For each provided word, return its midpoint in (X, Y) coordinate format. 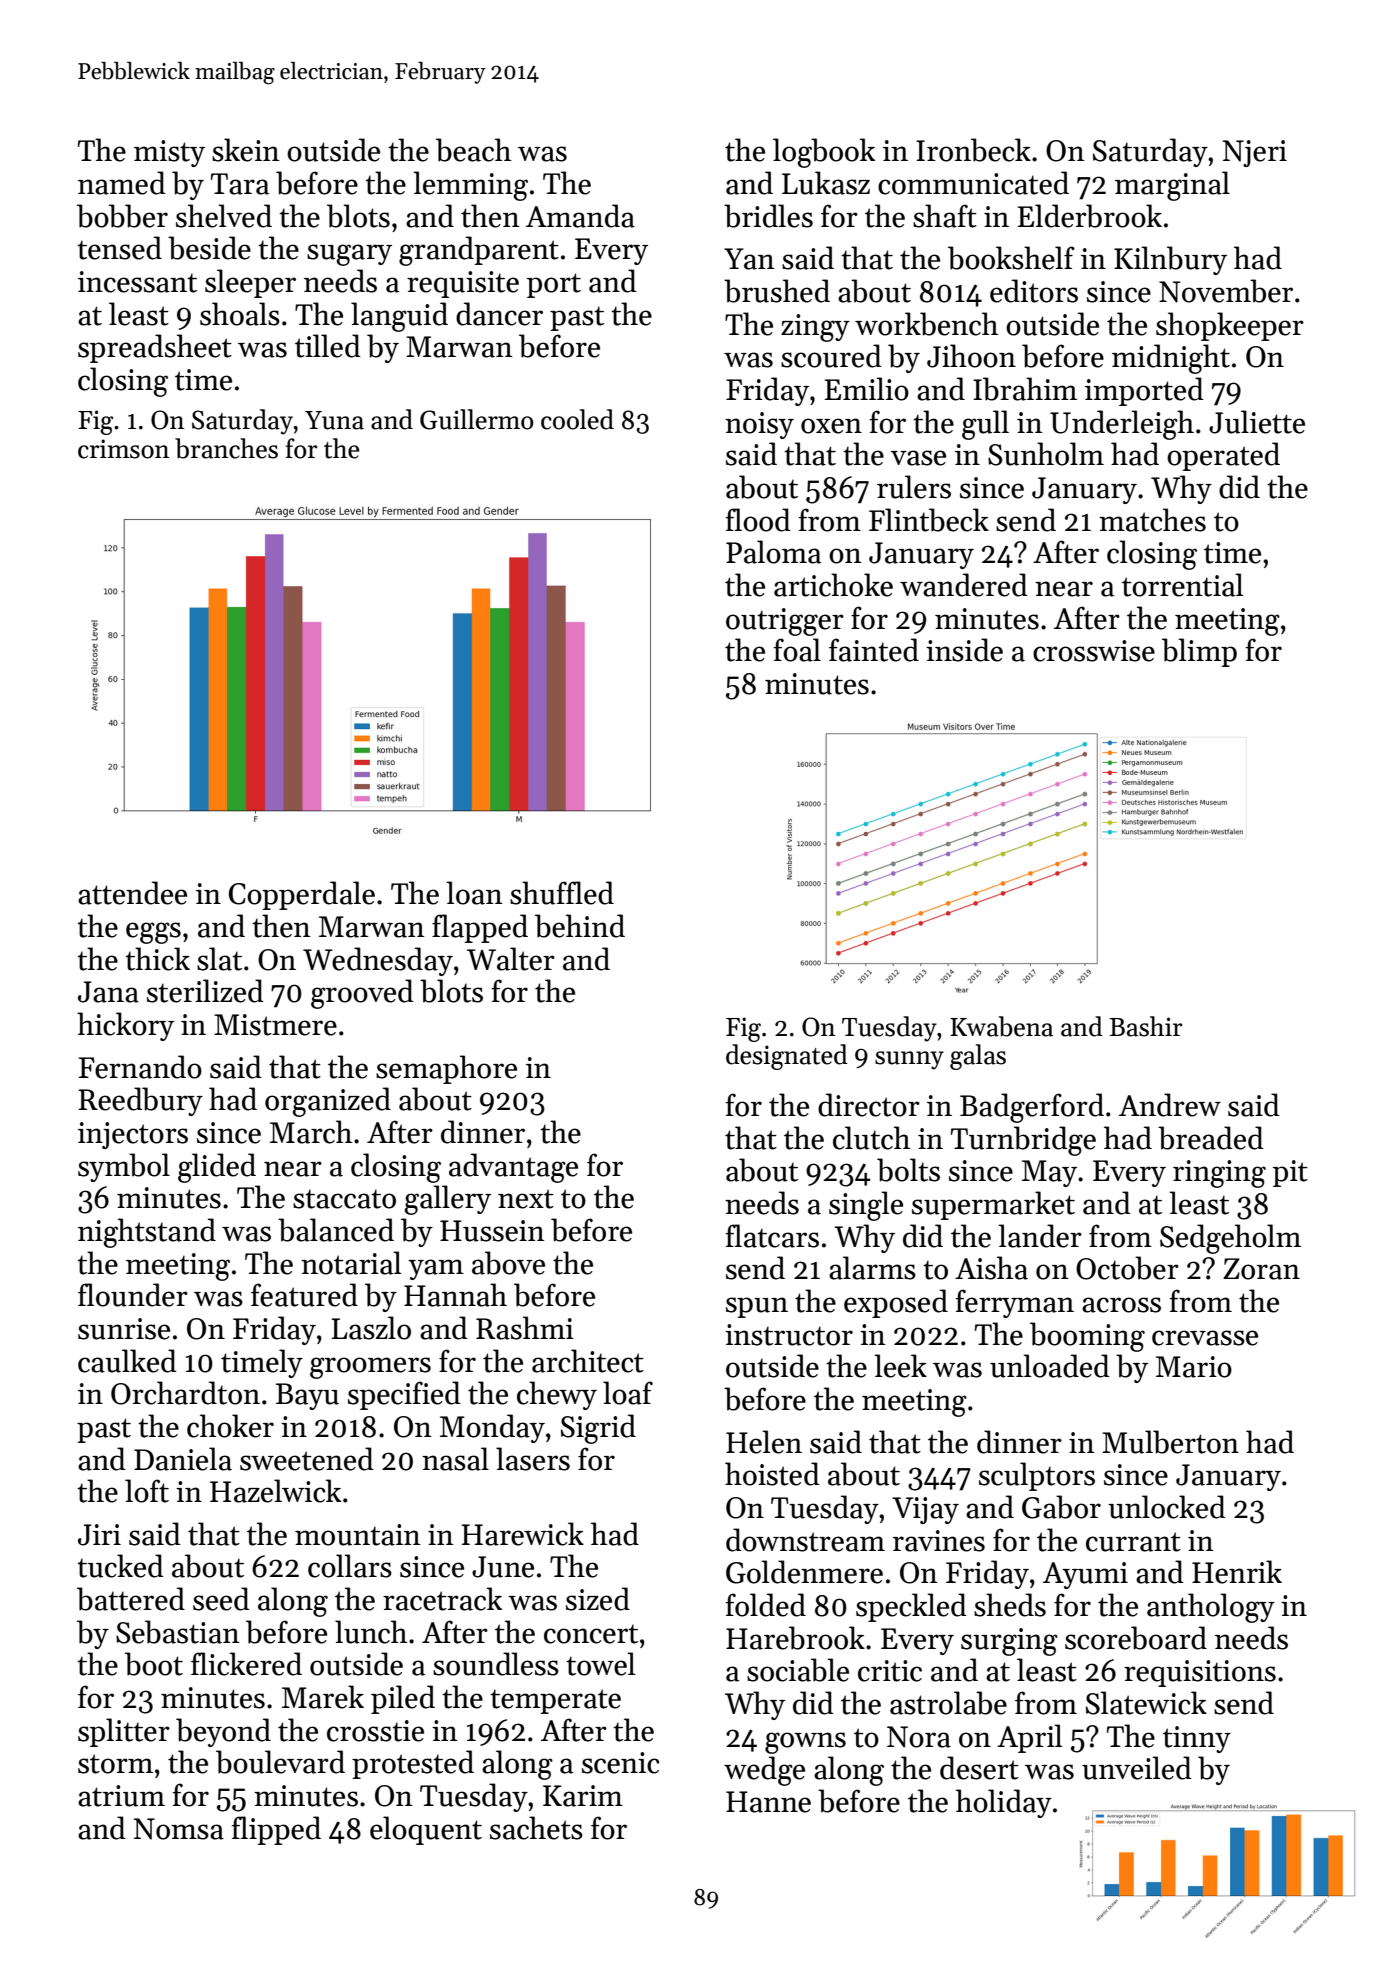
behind (580, 926)
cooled (577, 419)
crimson (123, 449)
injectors (133, 1135)
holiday (1004, 1803)
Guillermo (477, 419)
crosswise (1094, 651)
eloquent (426, 1830)
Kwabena (1001, 1026)
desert (979, 1768)
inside (964, 650)
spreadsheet (155, 348)
